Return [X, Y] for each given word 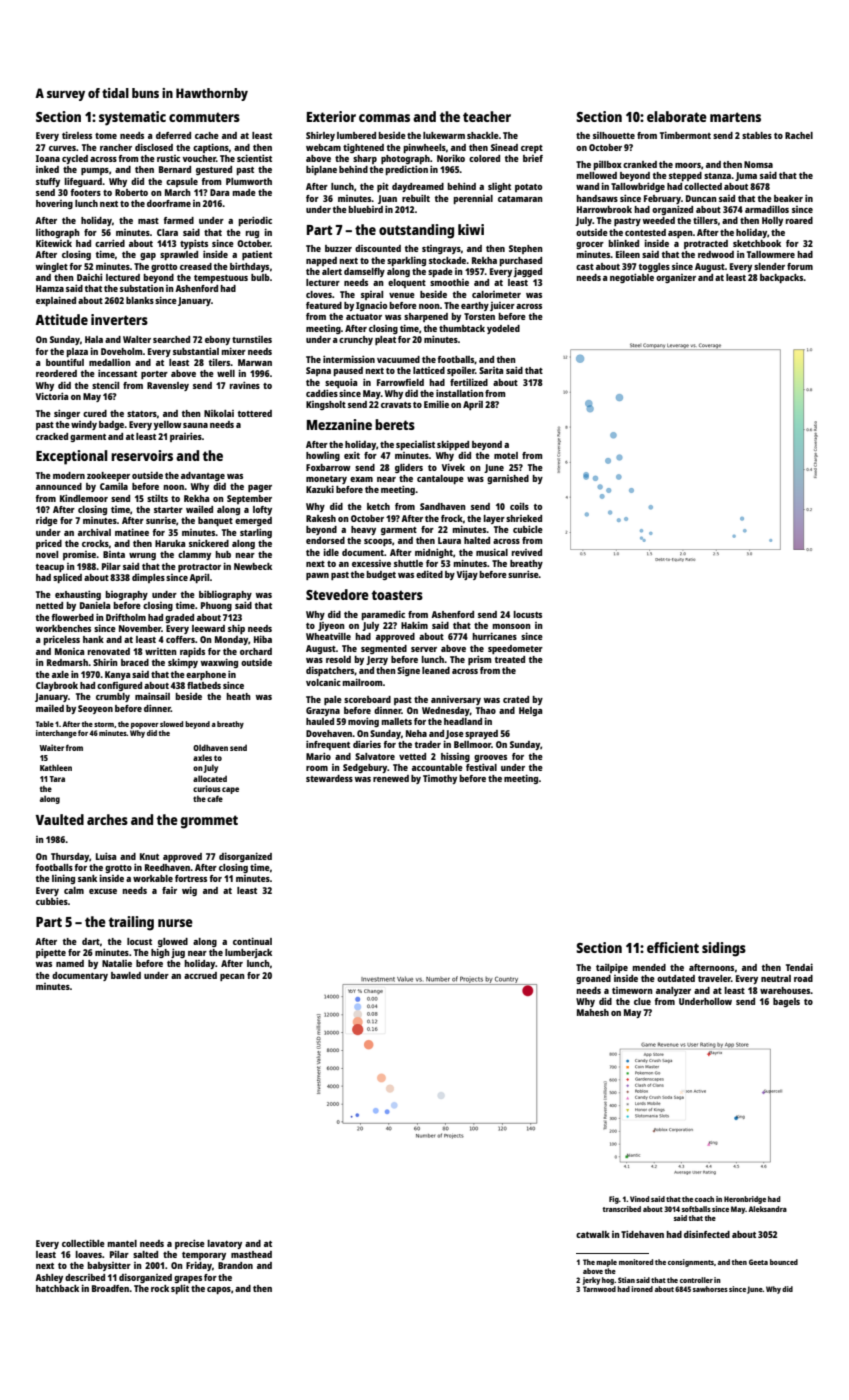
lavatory [224, 1244]
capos [219, 1290]
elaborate [677, 116]
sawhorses [710, 1289]
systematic [132, 118]
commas [384, 118]
